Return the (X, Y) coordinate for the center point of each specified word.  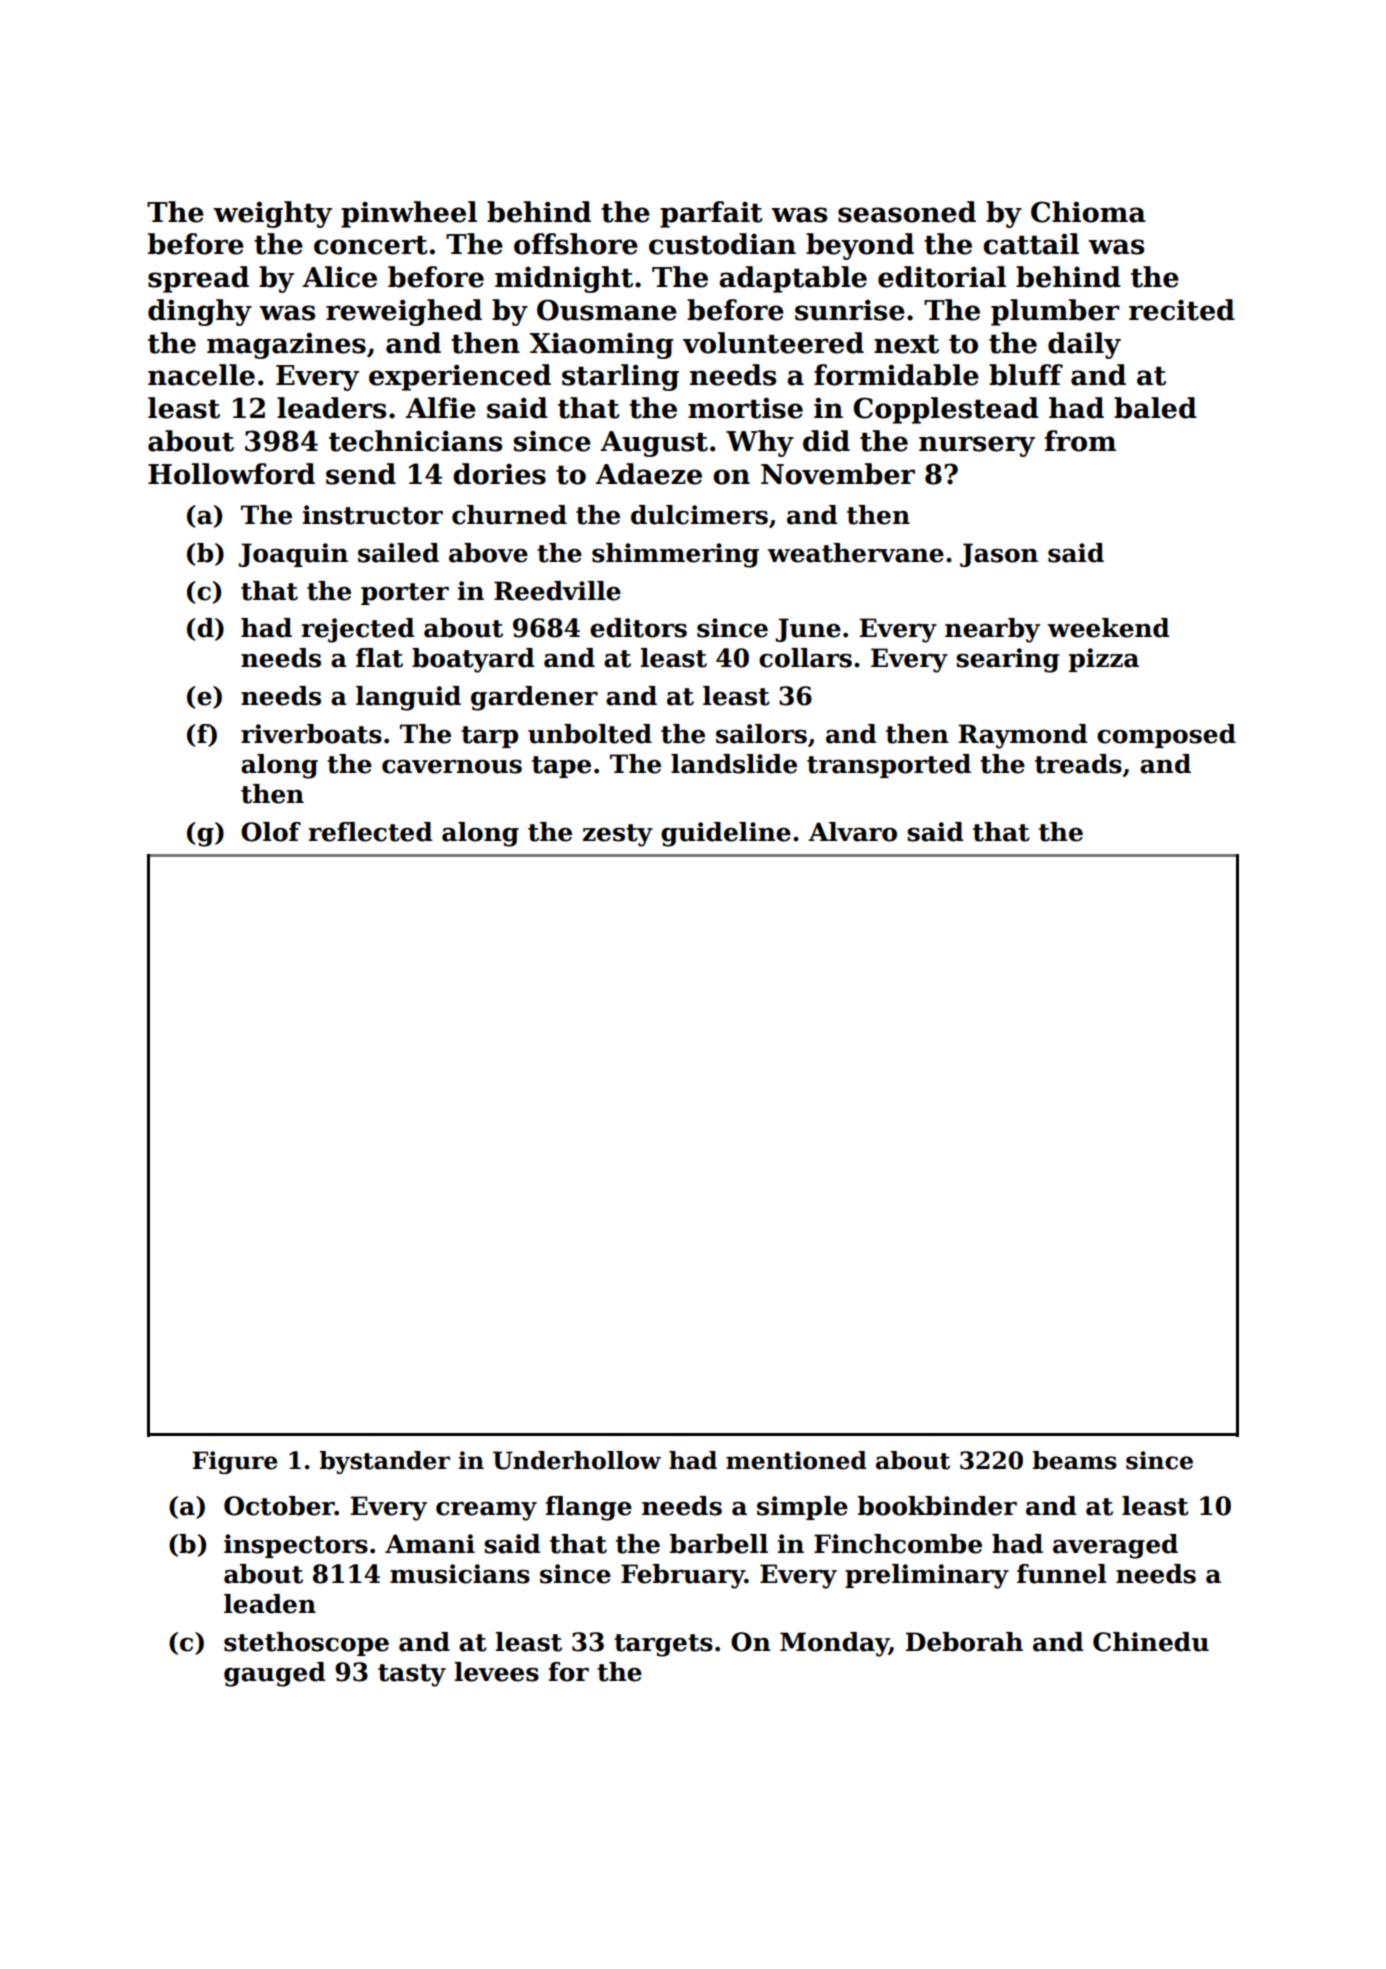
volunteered (773, 343)
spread (198, 279)
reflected (370, 832)
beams (1075, 1460)
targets (663, 1645)
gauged (275, 1674)
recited (1182, 310)
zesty (618, 835)
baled (1155, 408)
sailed (398, 553)
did (826, 441)
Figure (235, 1462)
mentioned (796, 1460)
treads (1078, 764)
